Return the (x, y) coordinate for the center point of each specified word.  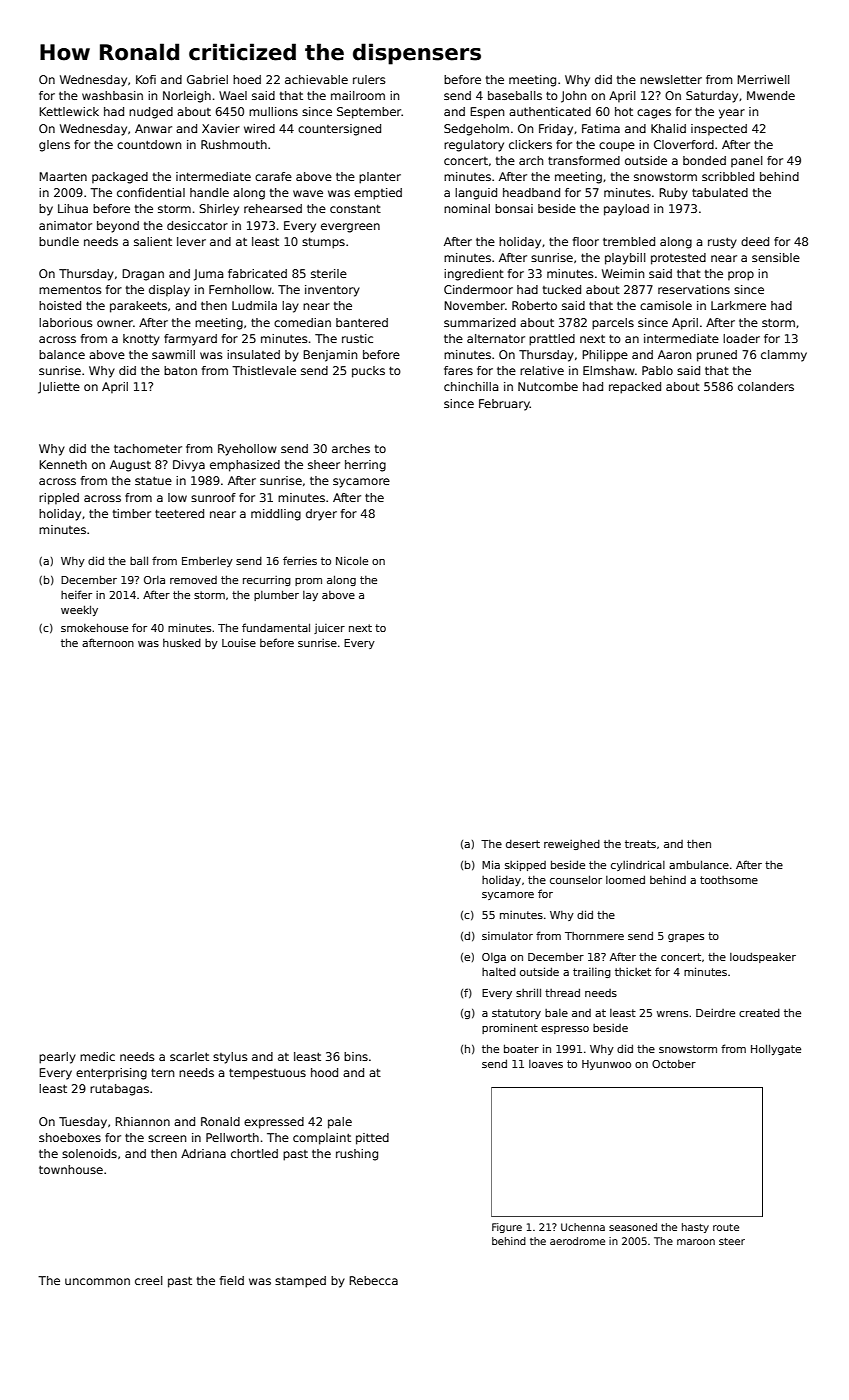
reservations (694, 289)
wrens (672, 1014)
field (232, 1280)
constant (355, 208)
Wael (233, 95)
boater (521, 1048)
